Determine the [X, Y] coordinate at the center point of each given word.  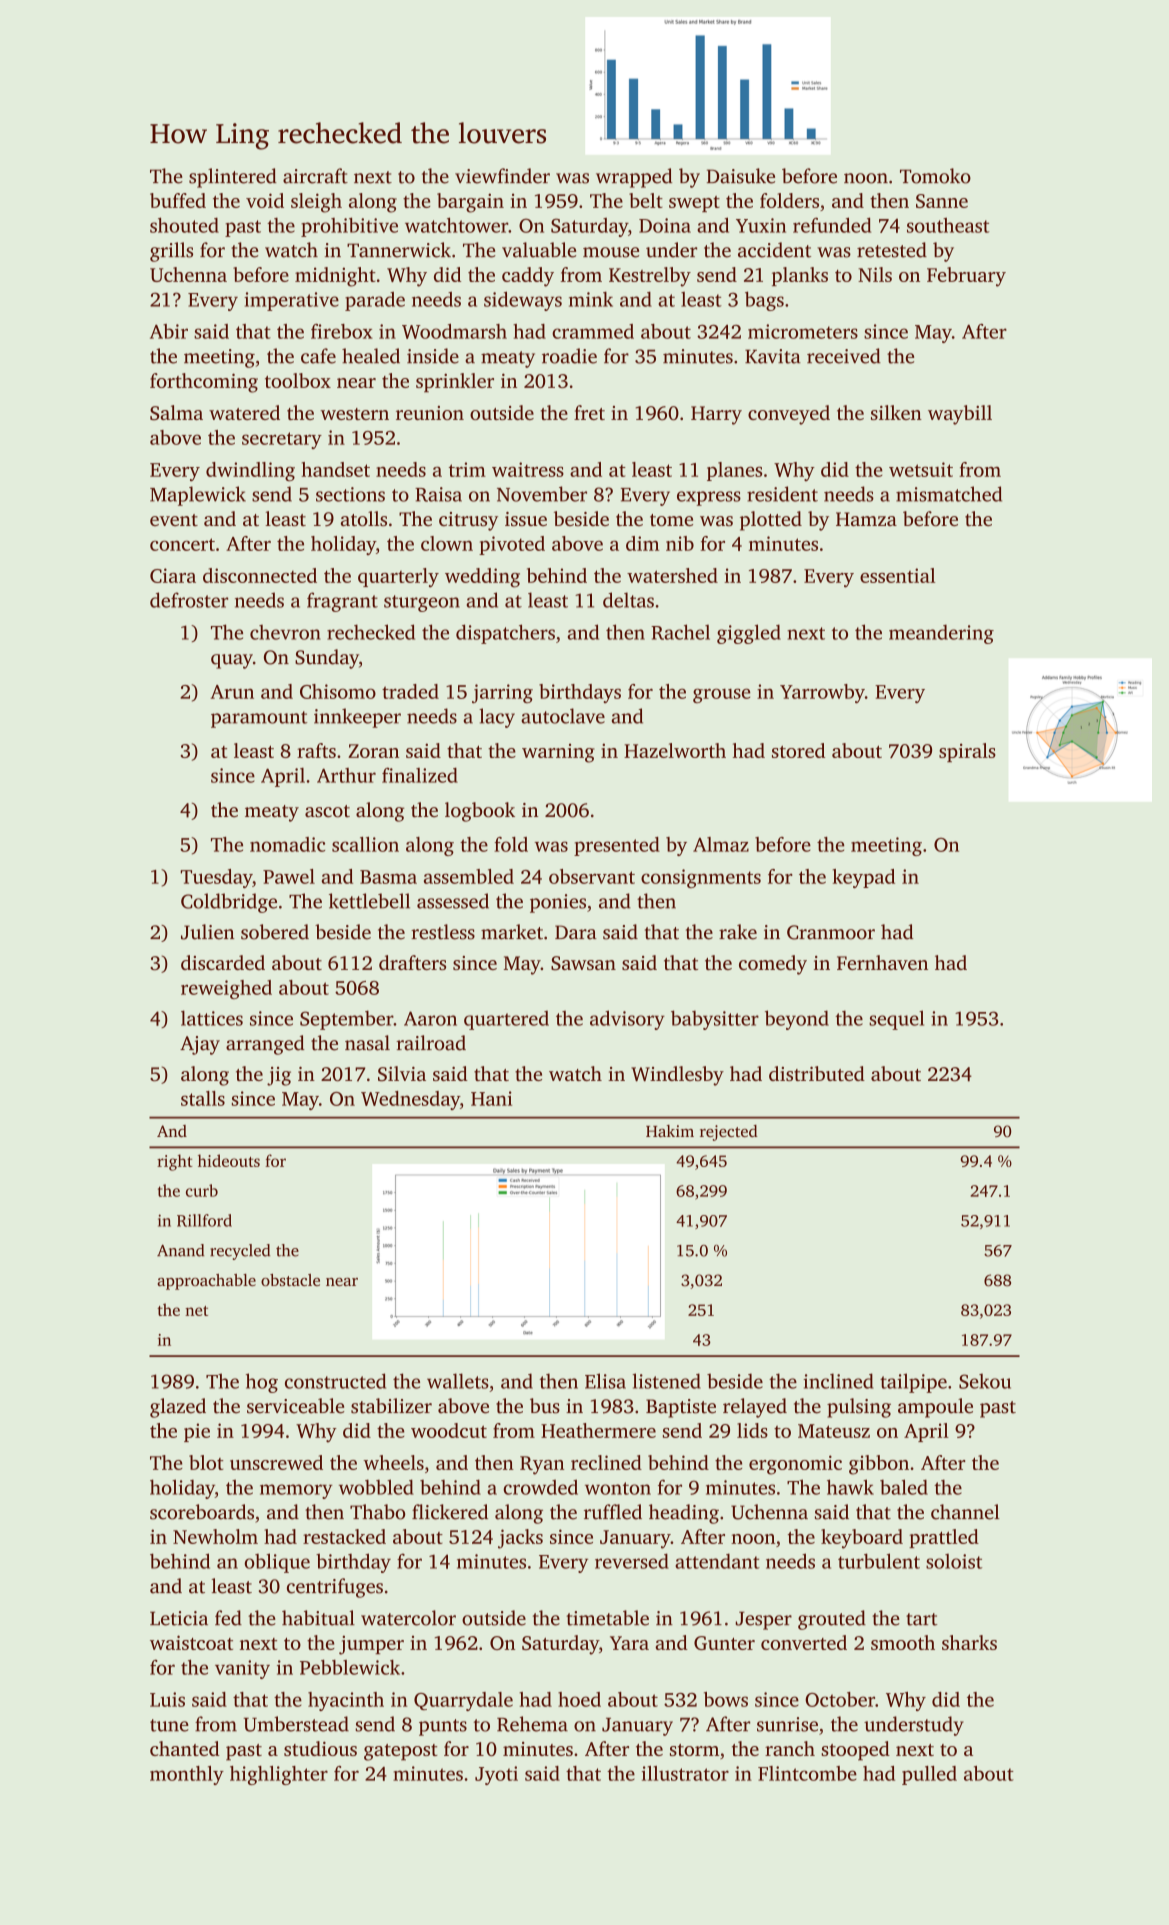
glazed [178, 1408]
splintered [233, 178]
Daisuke [741, 176]
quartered [506, 1020]
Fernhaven [882, 962]
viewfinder [502, 176]
